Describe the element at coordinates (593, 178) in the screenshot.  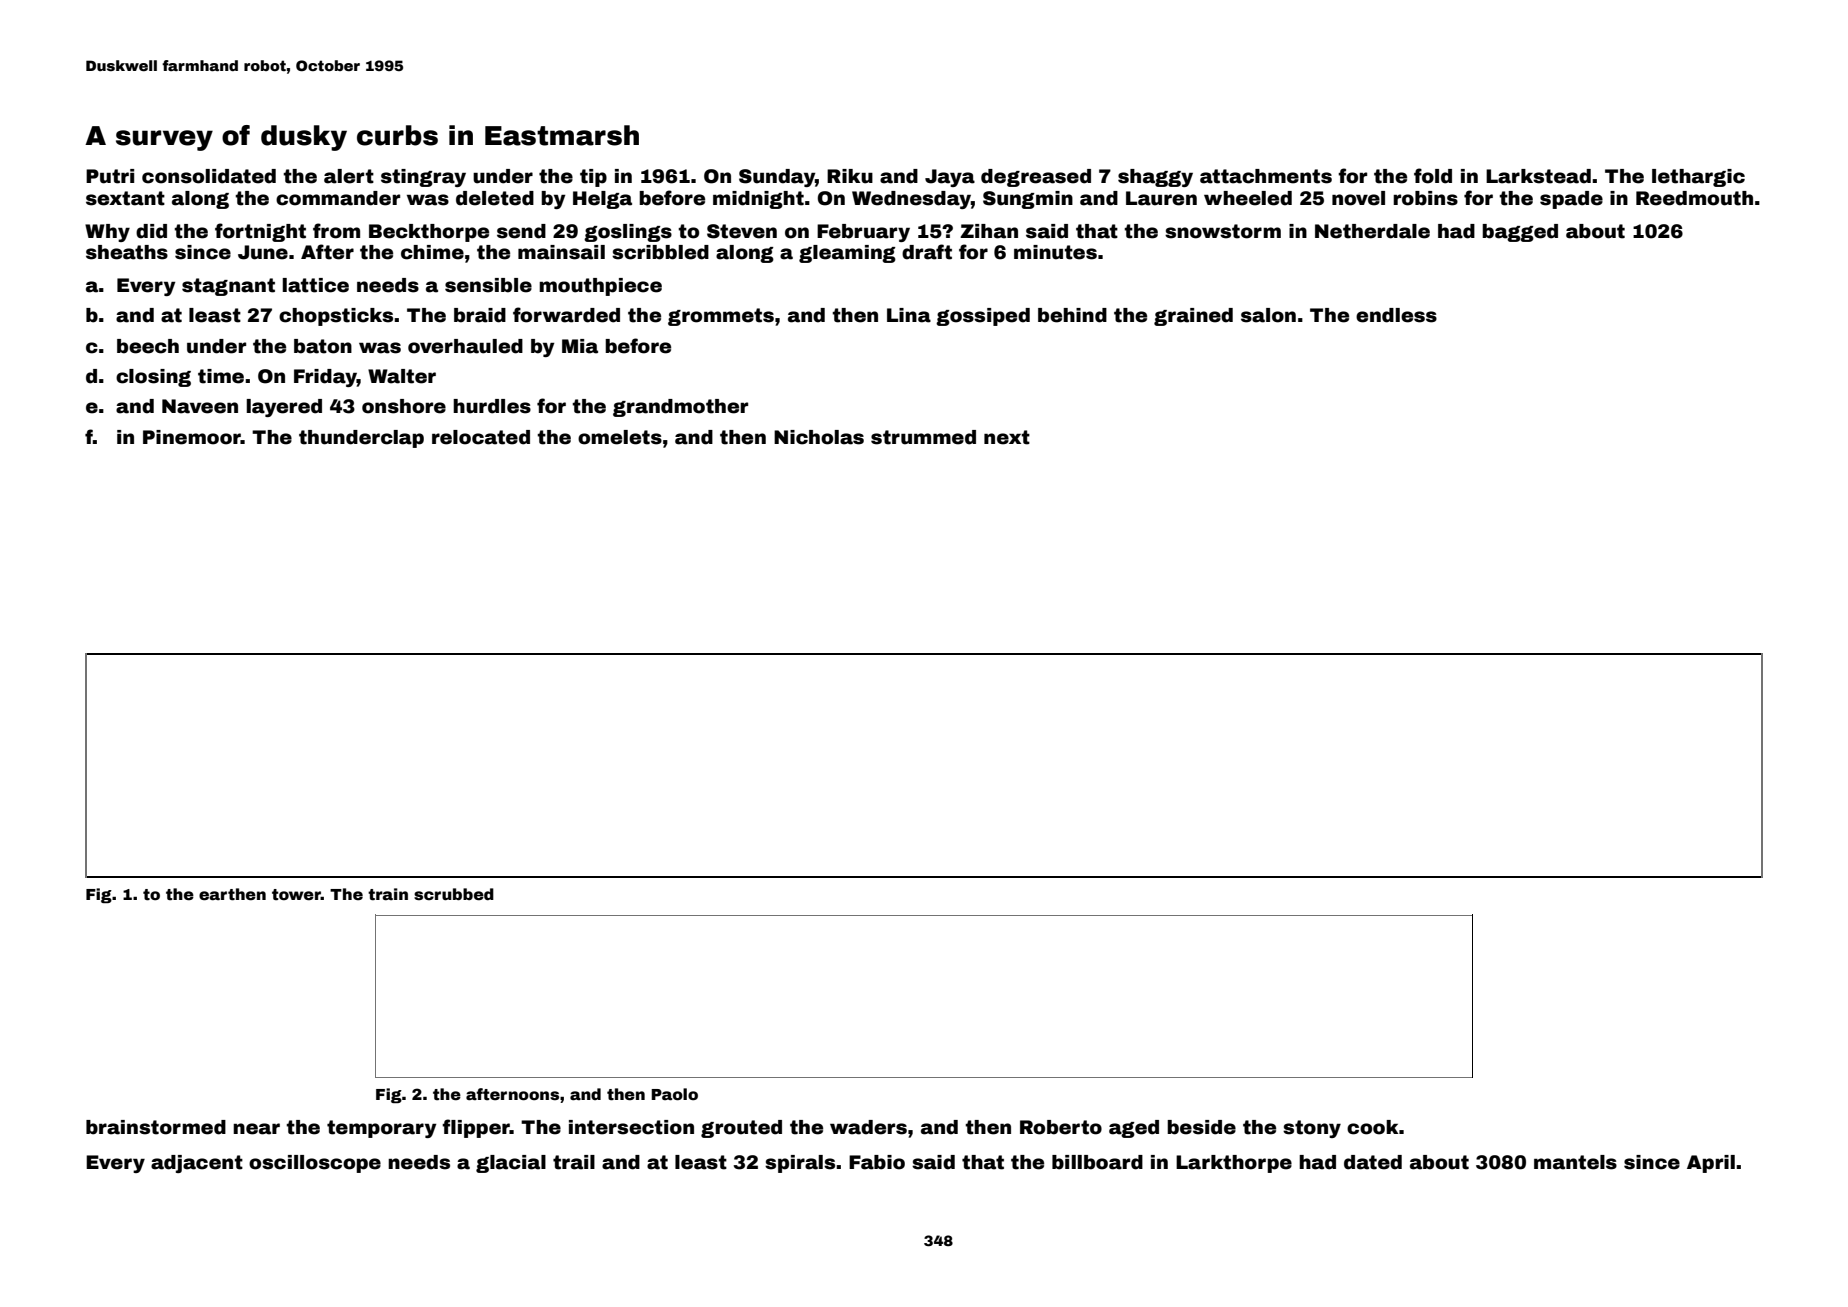
I see `tip` at that location.
